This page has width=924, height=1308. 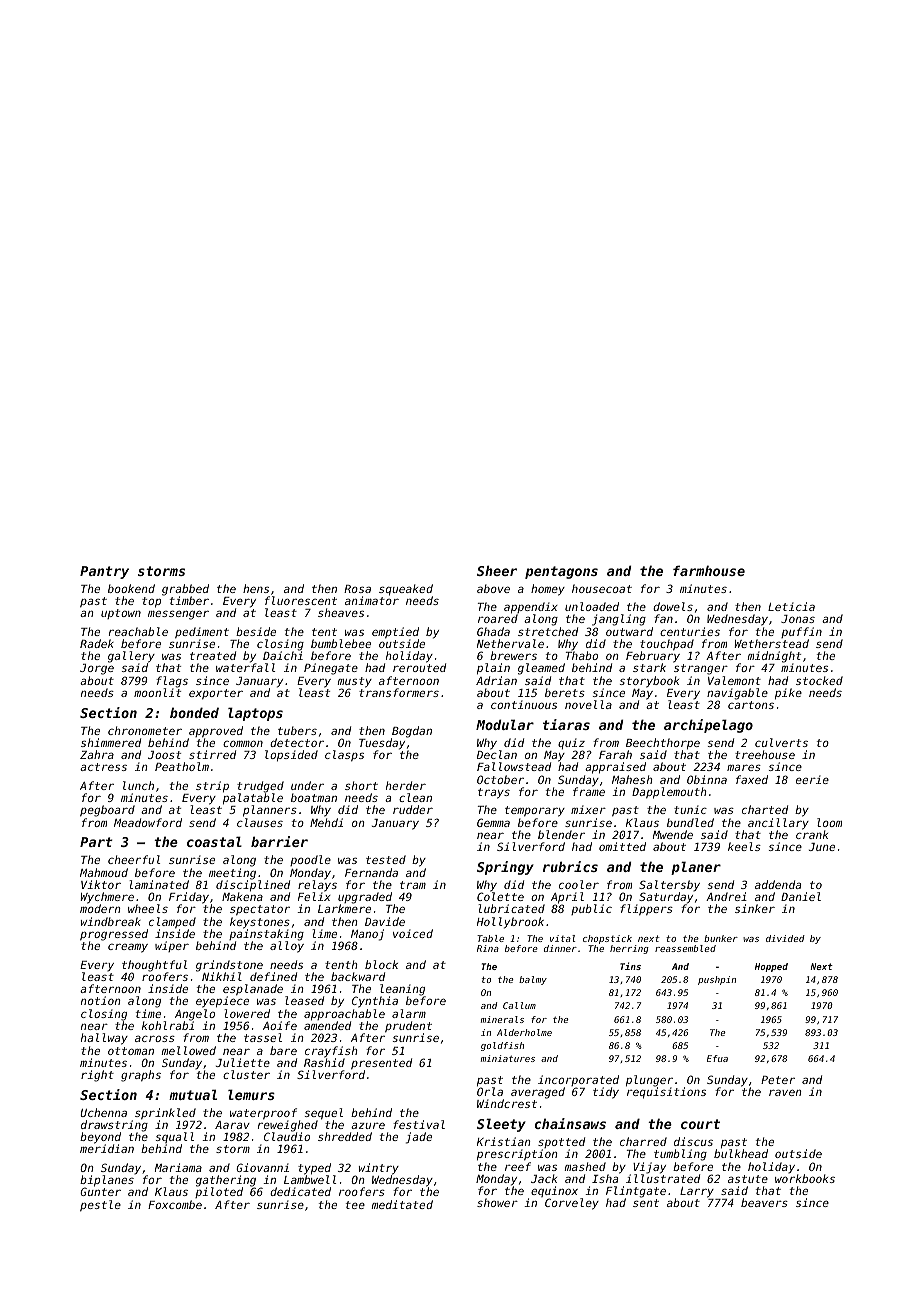 What do you see at coordinates (341, 612) in the page?
I see `sheaves` at bounding box center [341, 612].
